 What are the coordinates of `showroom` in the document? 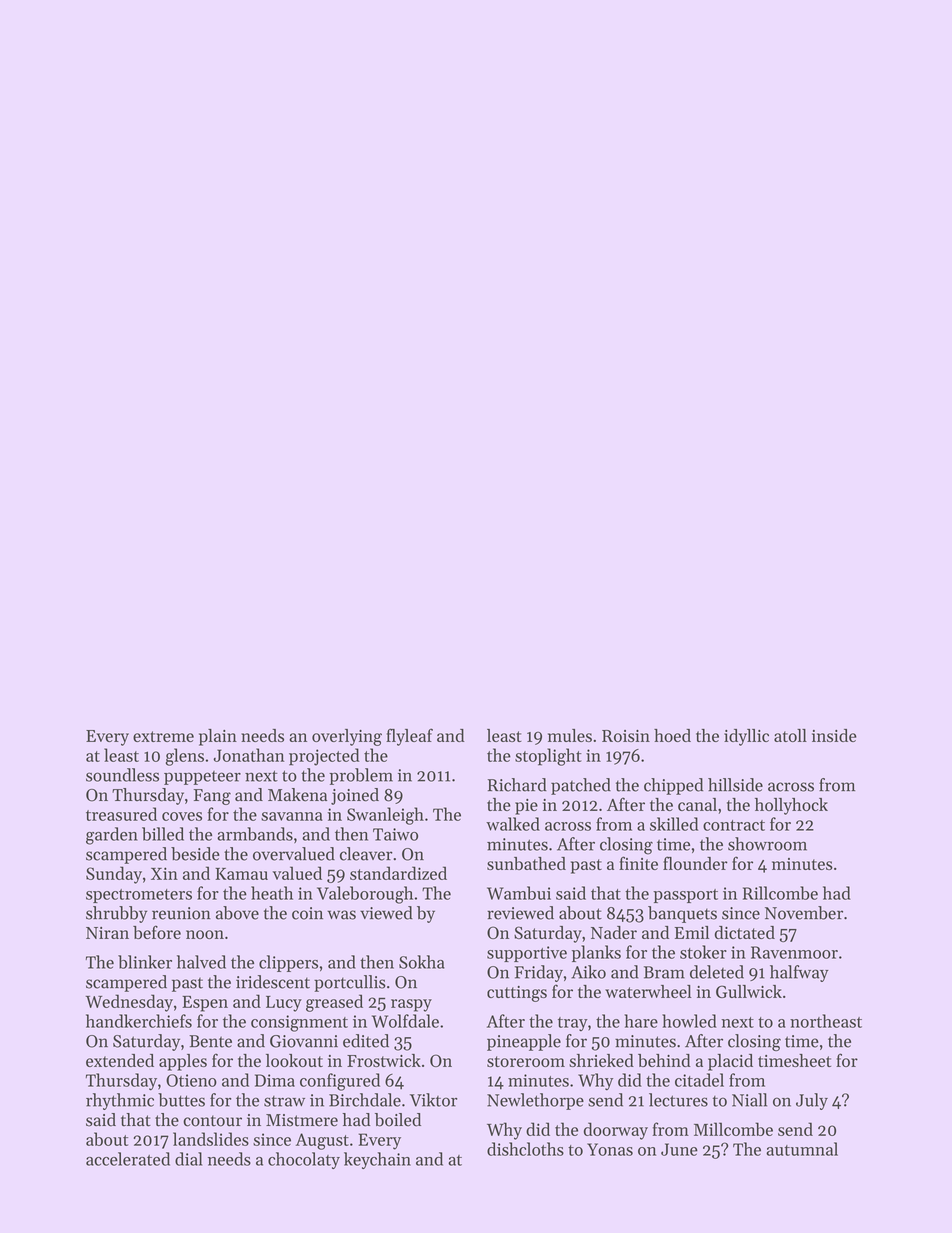 It's located at (767, 844).
